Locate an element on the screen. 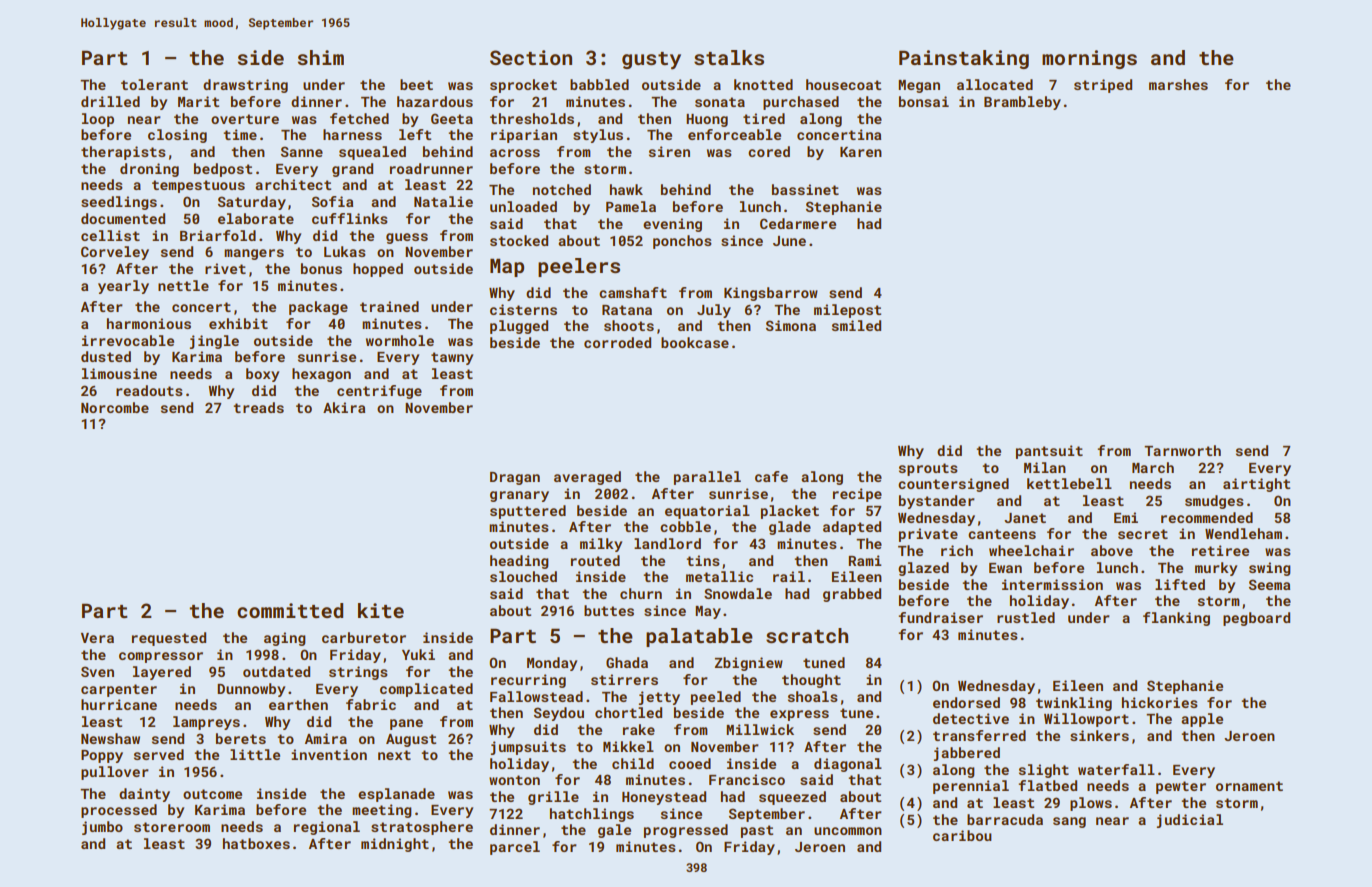  sang is located at coordinates (1069, 822).
